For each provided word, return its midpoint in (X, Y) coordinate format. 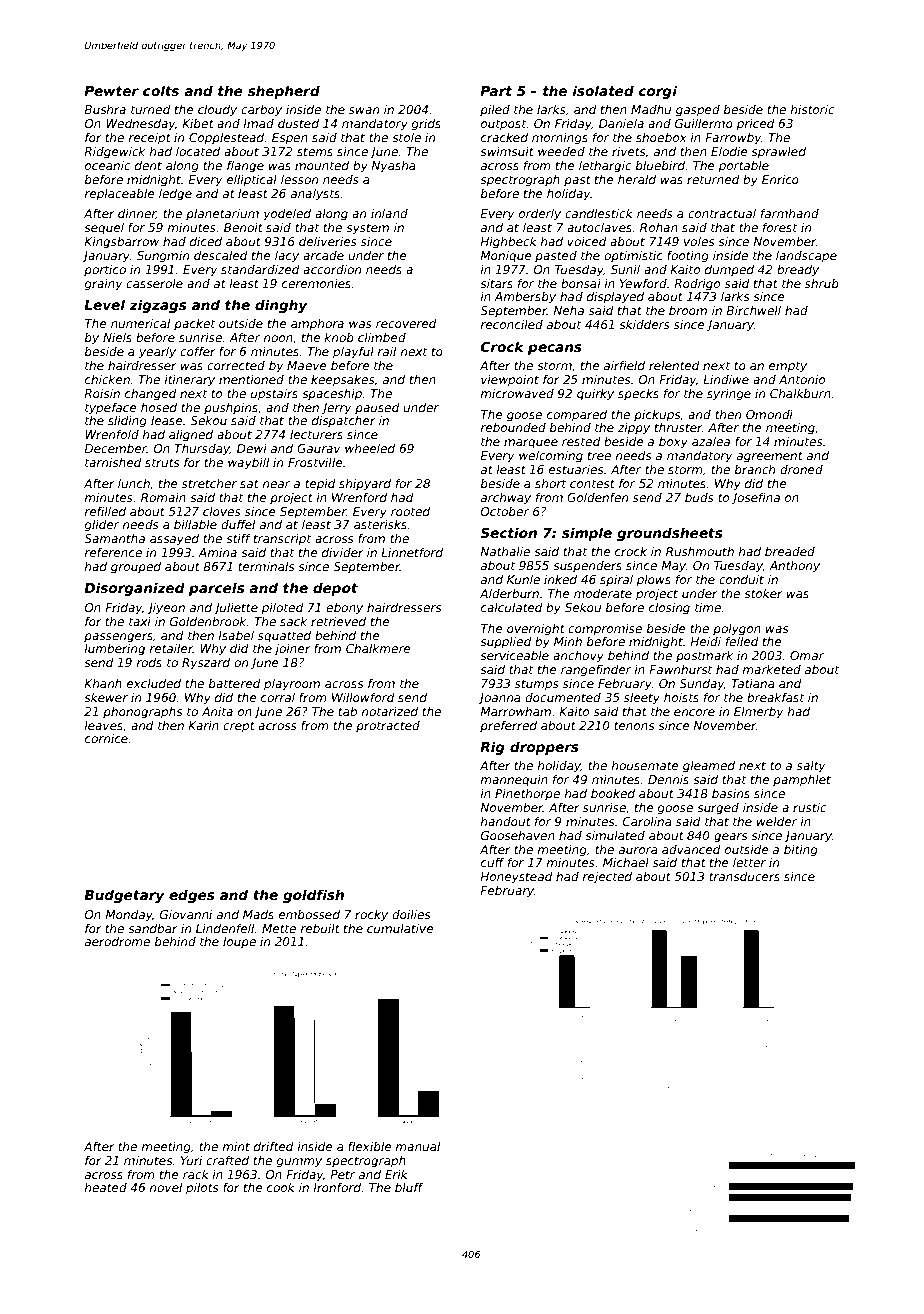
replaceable (120, 195)
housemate (645, 765)
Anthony (794, 567)
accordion (332, 269)
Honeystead (516, 878)
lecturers (316, 434)
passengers (118, 638)
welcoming (551, 457)
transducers (744, 876)
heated (106, 1187)
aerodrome (117, 941)
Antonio (802, 379)
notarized (390, 711)
